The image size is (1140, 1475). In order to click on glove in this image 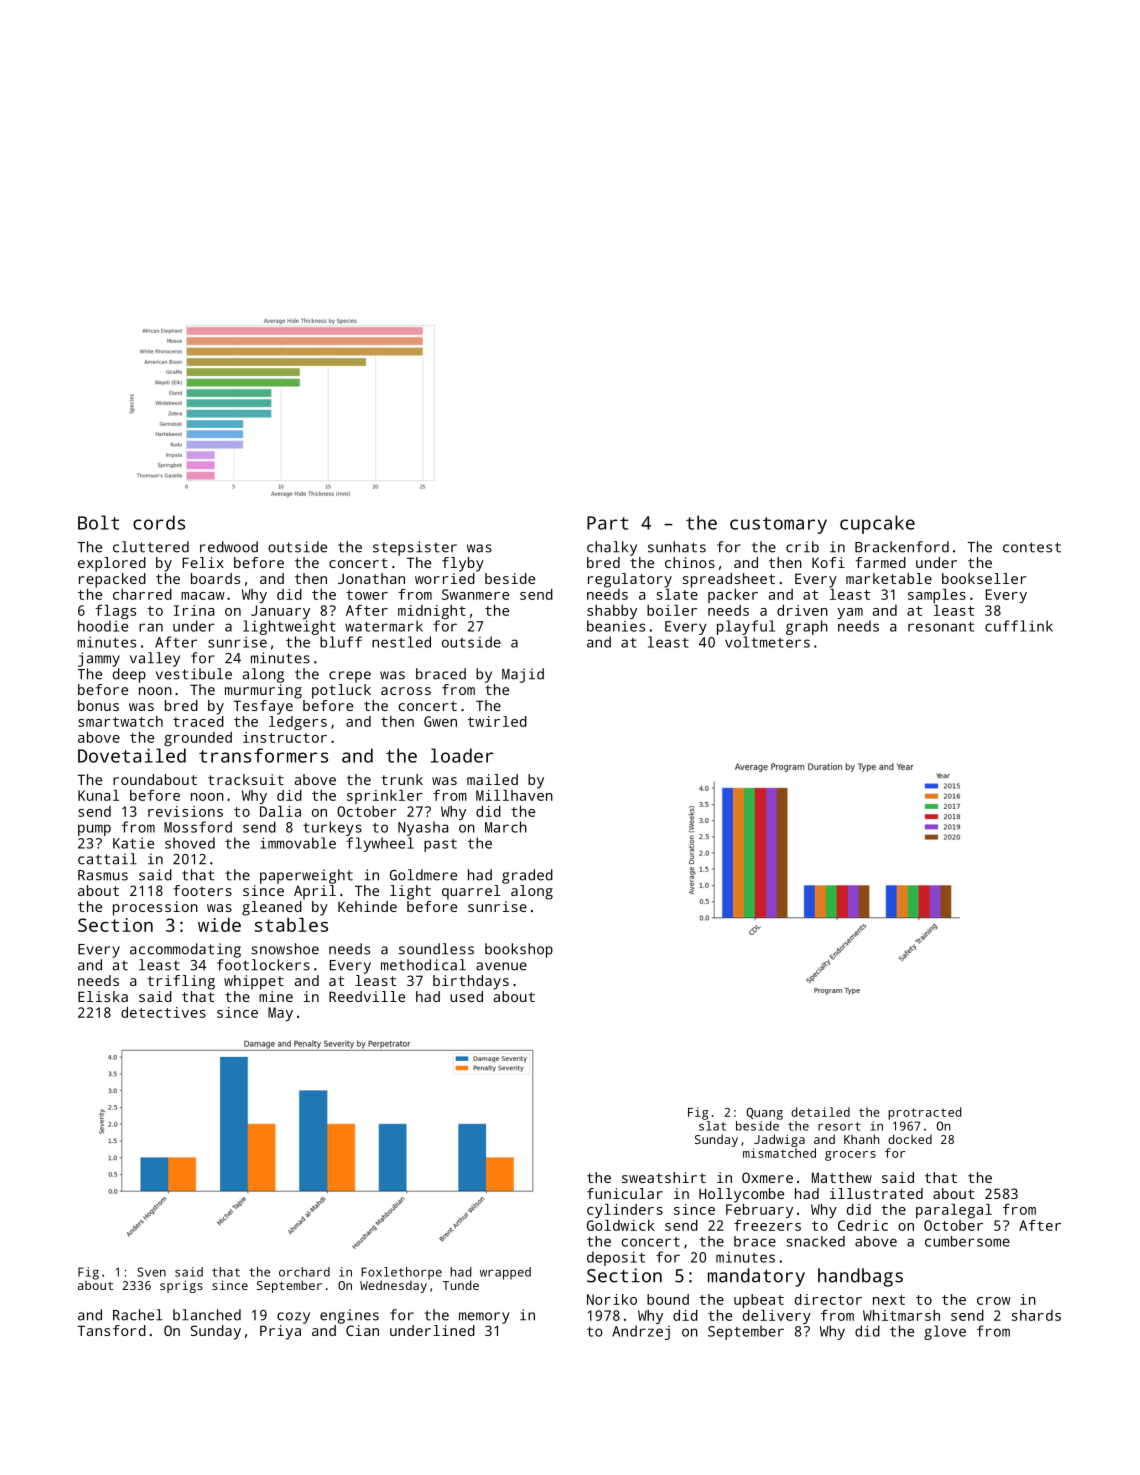, I will do `click(945, 1332)`.
